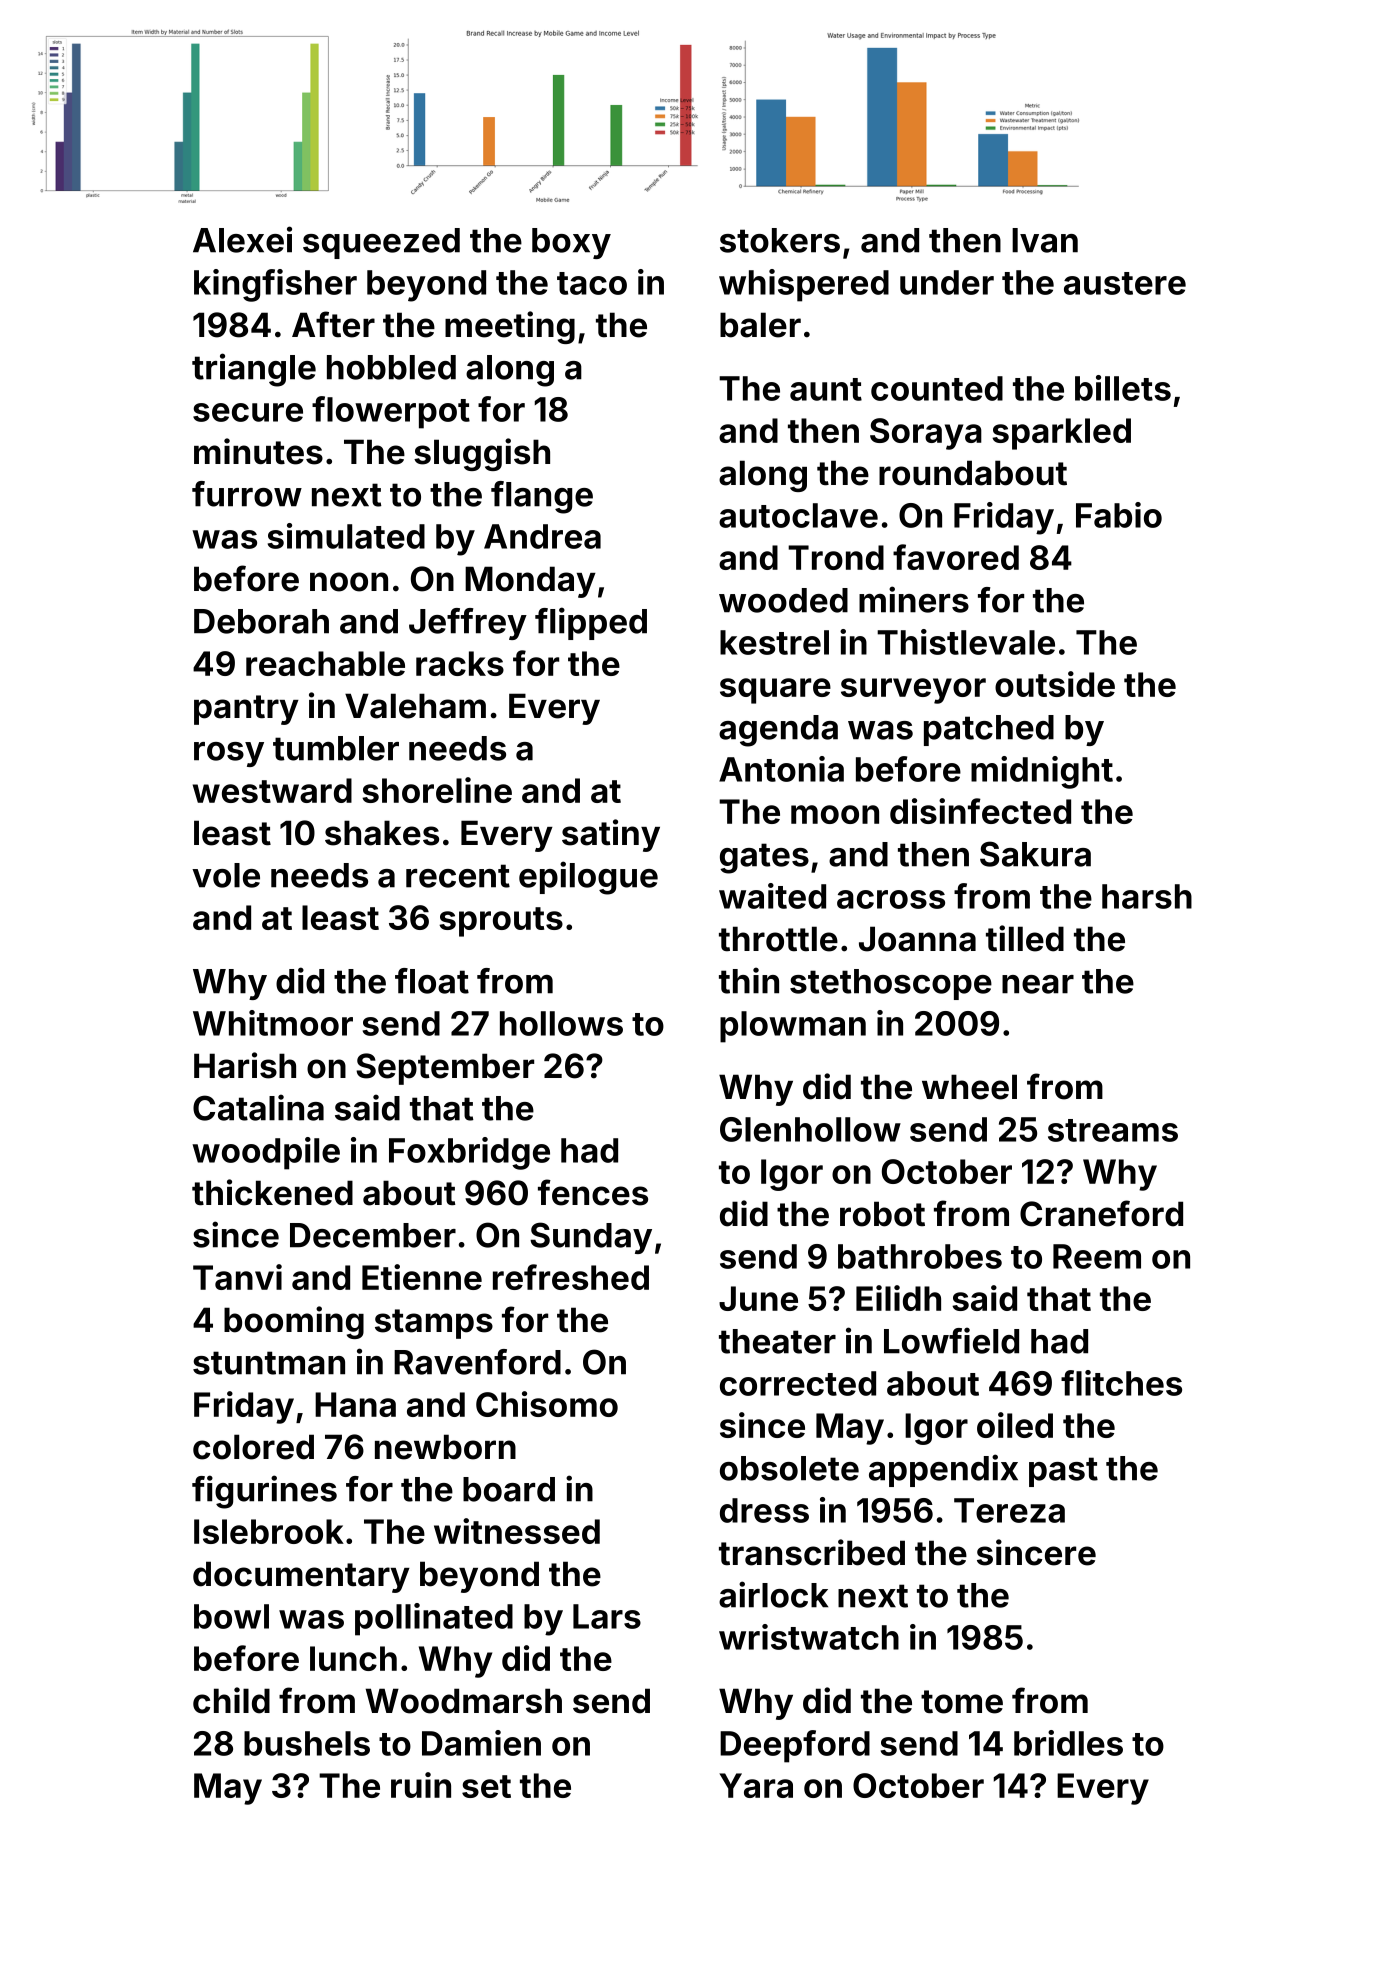 This image has width=1386, height=1969. I want to click on Ravenford, so click(477, 1362).
